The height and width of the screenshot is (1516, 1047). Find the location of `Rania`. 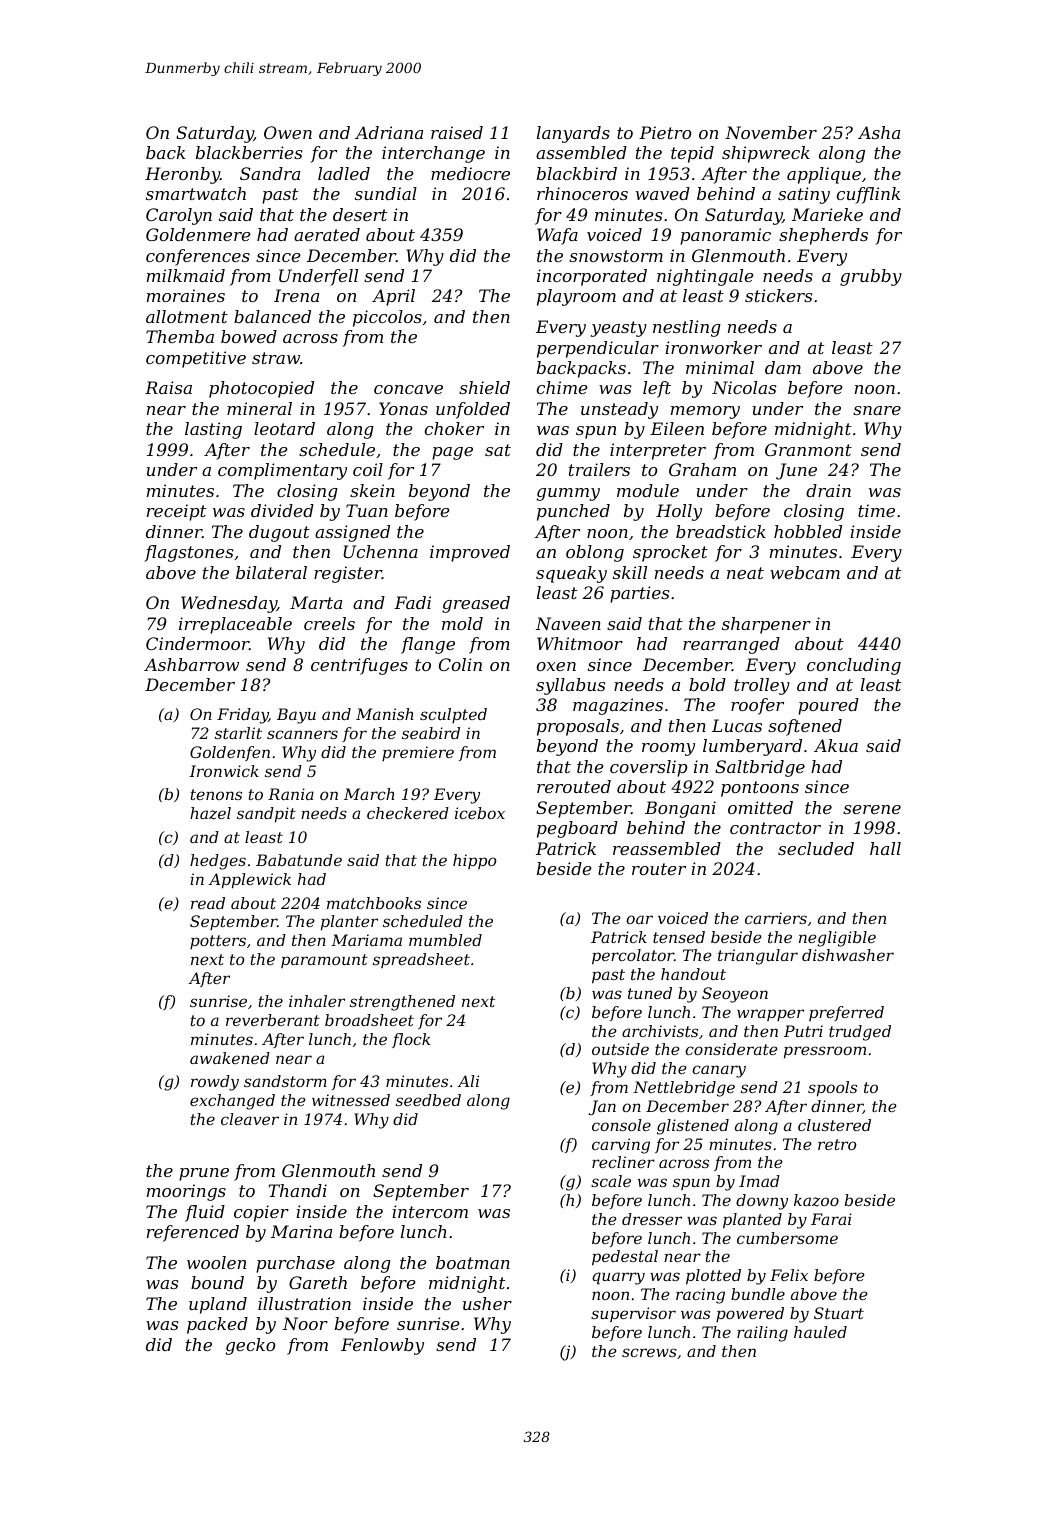

Rania is located at coordinates (291, 794).
